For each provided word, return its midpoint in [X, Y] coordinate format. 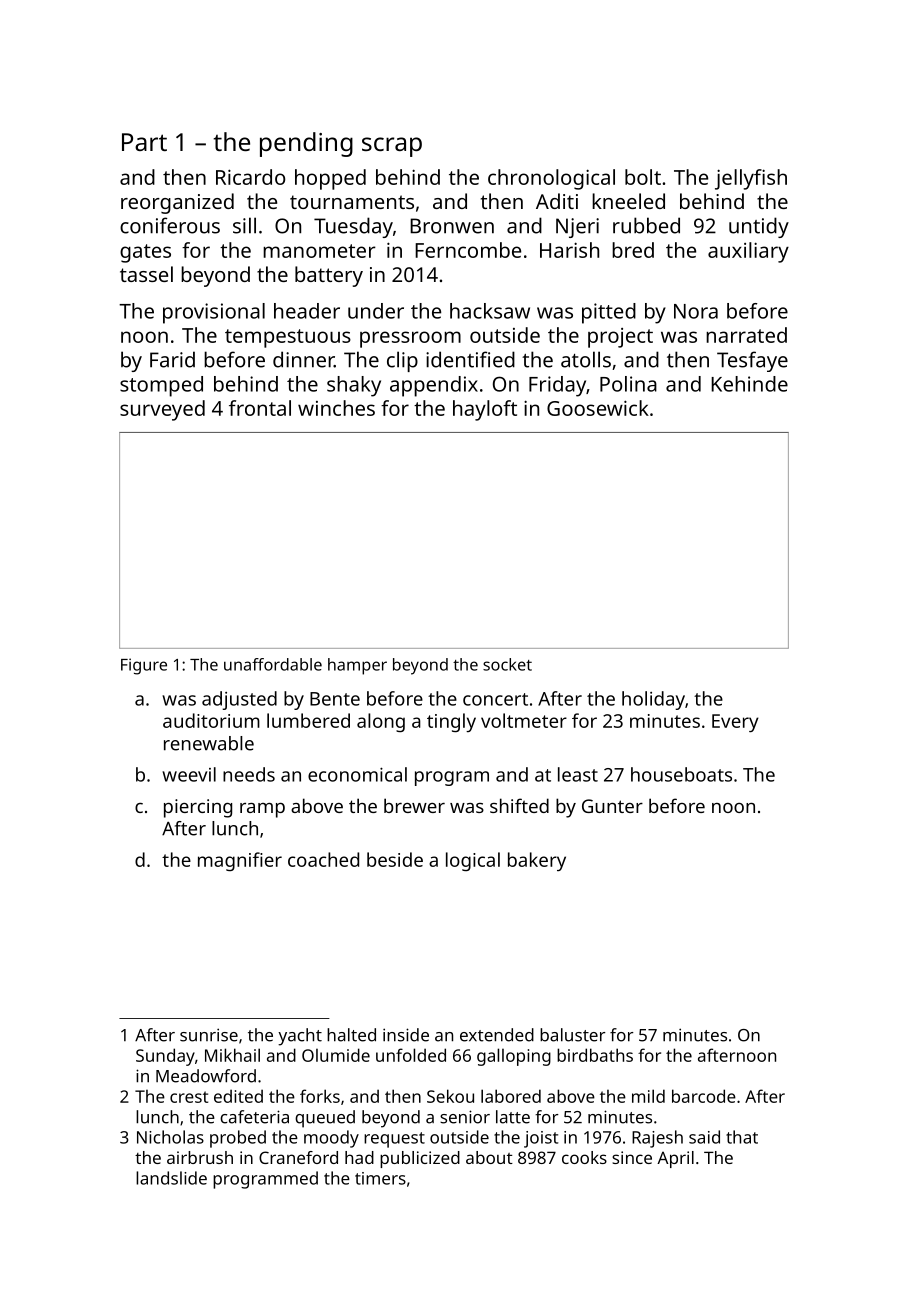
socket [507, 664]
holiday [653, 700]
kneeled [628, 201]
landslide [171, 1178]
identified [470, 359]
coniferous [170, 225]
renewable [209, 743]
